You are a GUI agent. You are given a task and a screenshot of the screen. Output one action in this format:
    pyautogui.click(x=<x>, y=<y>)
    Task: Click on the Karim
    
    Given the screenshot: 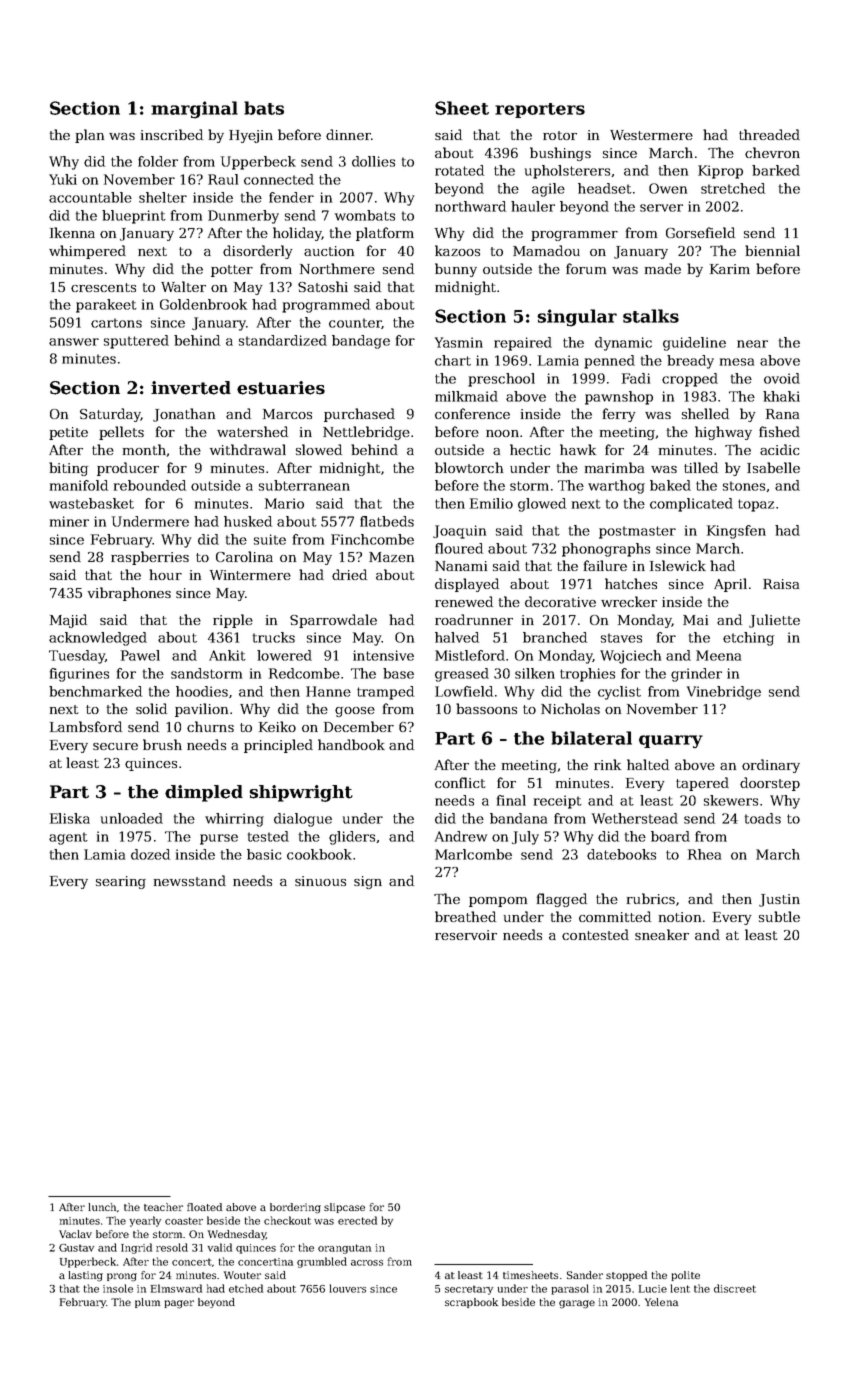 What is the action you would take?
    pyautogui.click(x=730, y=269)
